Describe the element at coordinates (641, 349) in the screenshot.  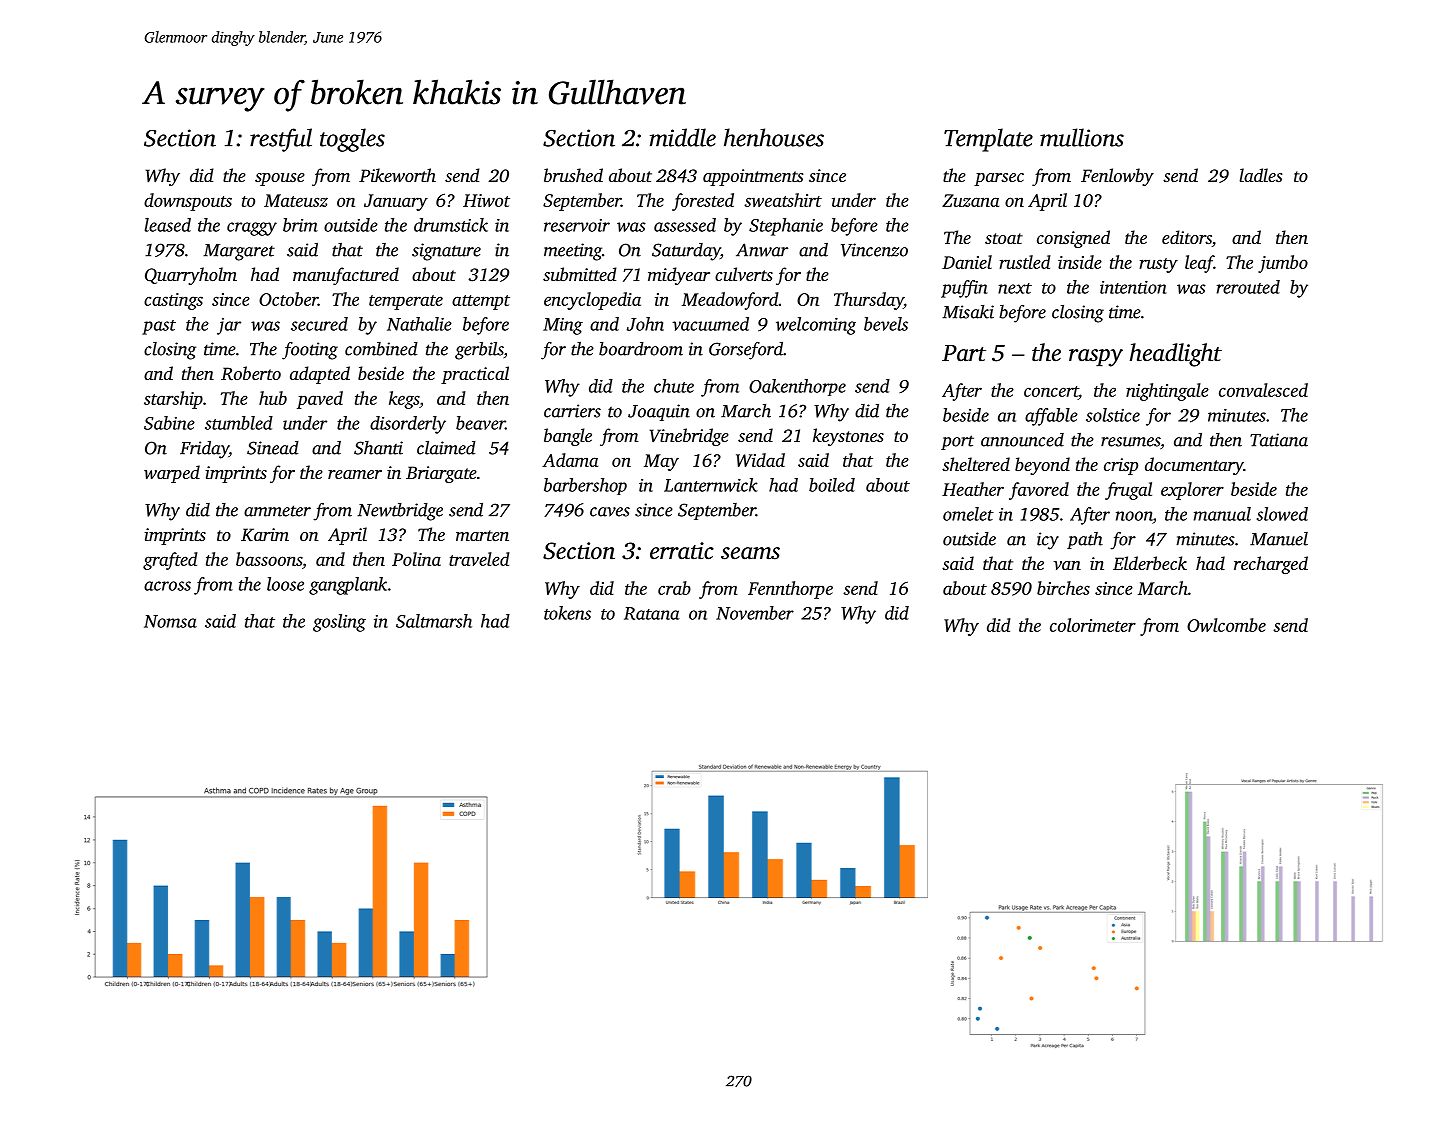
I see `boardroom` at that location.
